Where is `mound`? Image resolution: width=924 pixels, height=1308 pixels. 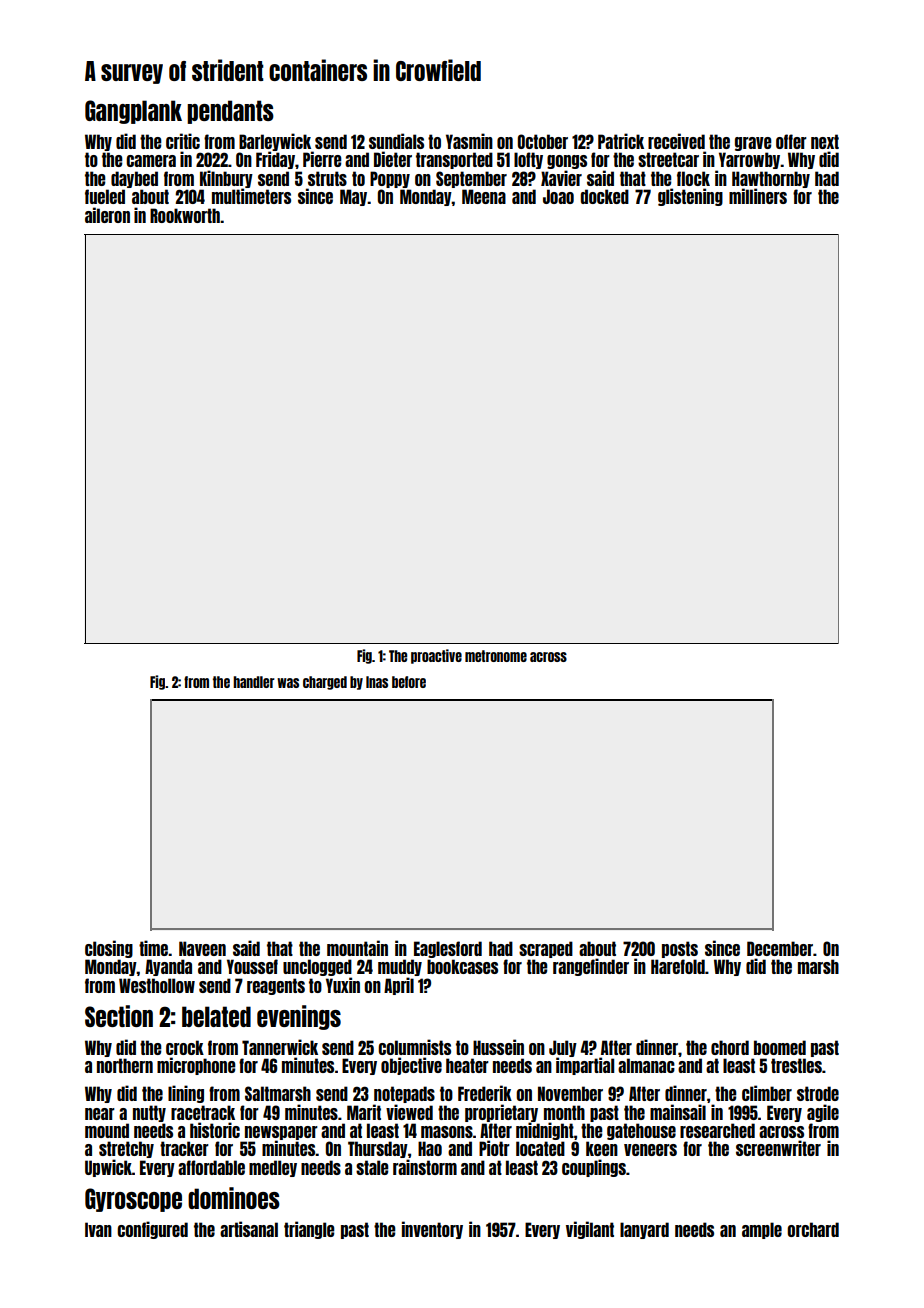
mound is located at coordinates (107, 1130).
